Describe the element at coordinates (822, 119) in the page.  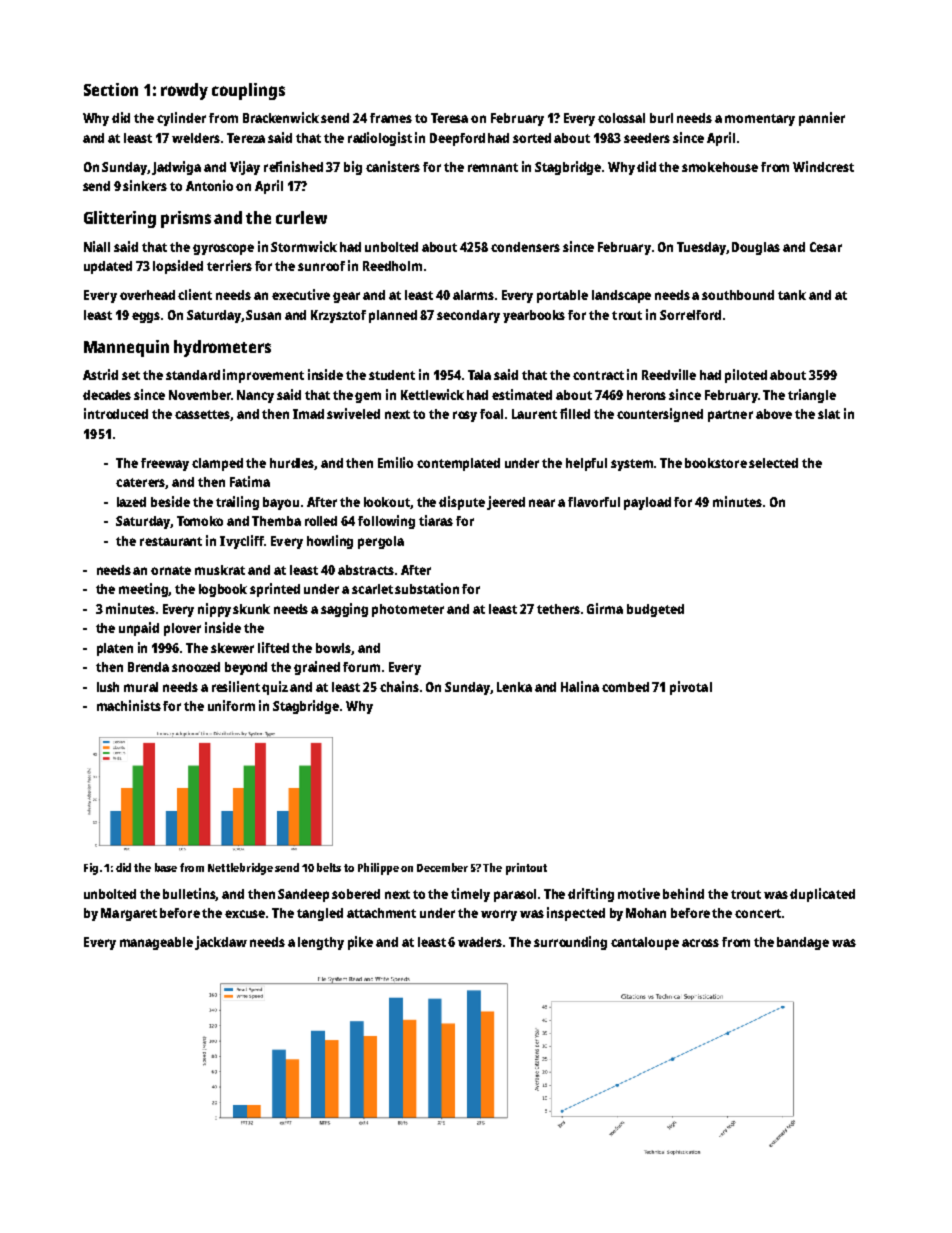
I see `pannier` at that location.
